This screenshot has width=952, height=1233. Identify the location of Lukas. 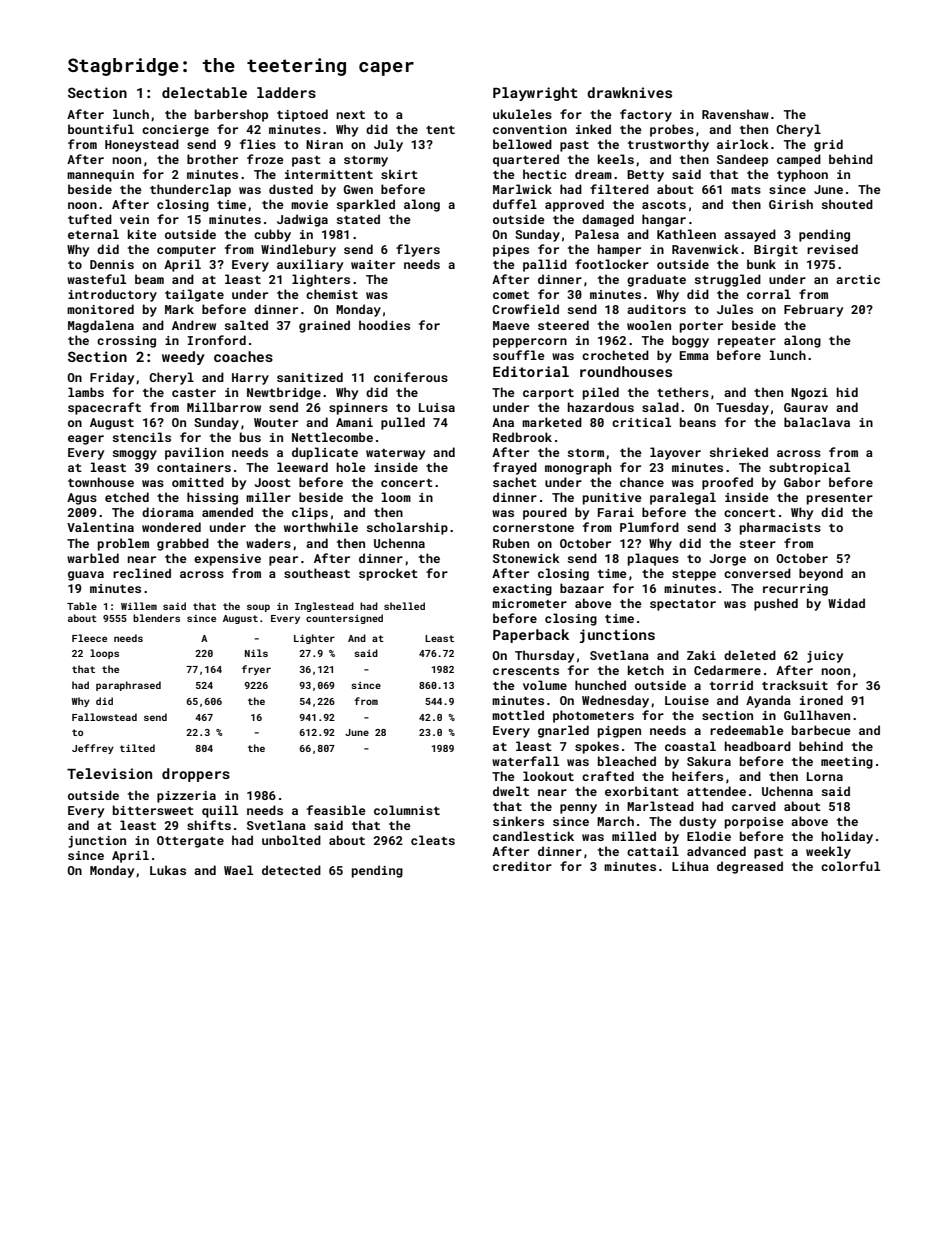
(168, 870).
